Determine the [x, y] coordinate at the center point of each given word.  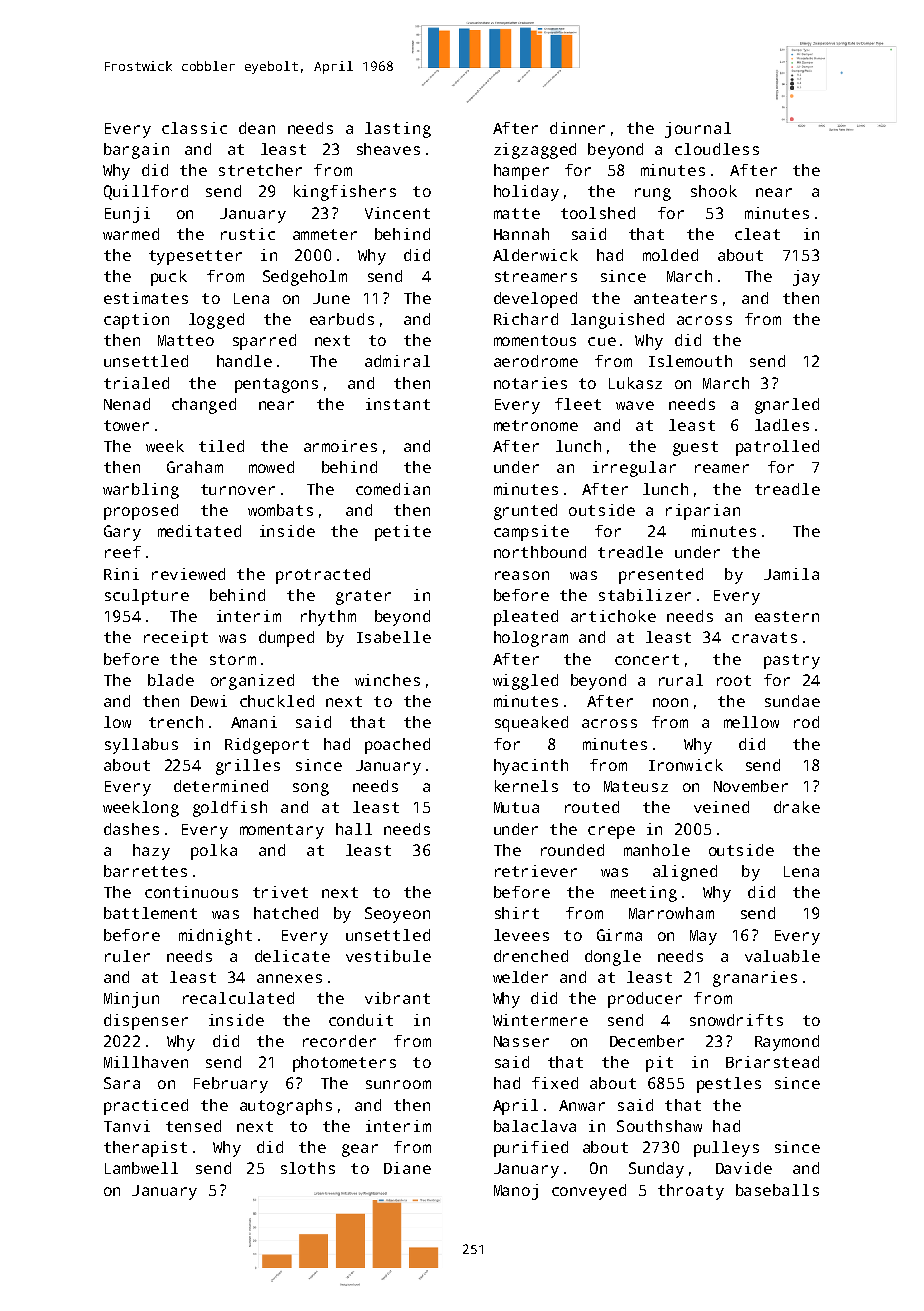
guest [695, 448]
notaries [530, 383]
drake [797, 807]
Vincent [397, 213]
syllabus [141, 746]
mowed [271, 467]
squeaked [531, 724]
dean [257, 128]
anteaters [675, 298]
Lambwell [141, 1168]
